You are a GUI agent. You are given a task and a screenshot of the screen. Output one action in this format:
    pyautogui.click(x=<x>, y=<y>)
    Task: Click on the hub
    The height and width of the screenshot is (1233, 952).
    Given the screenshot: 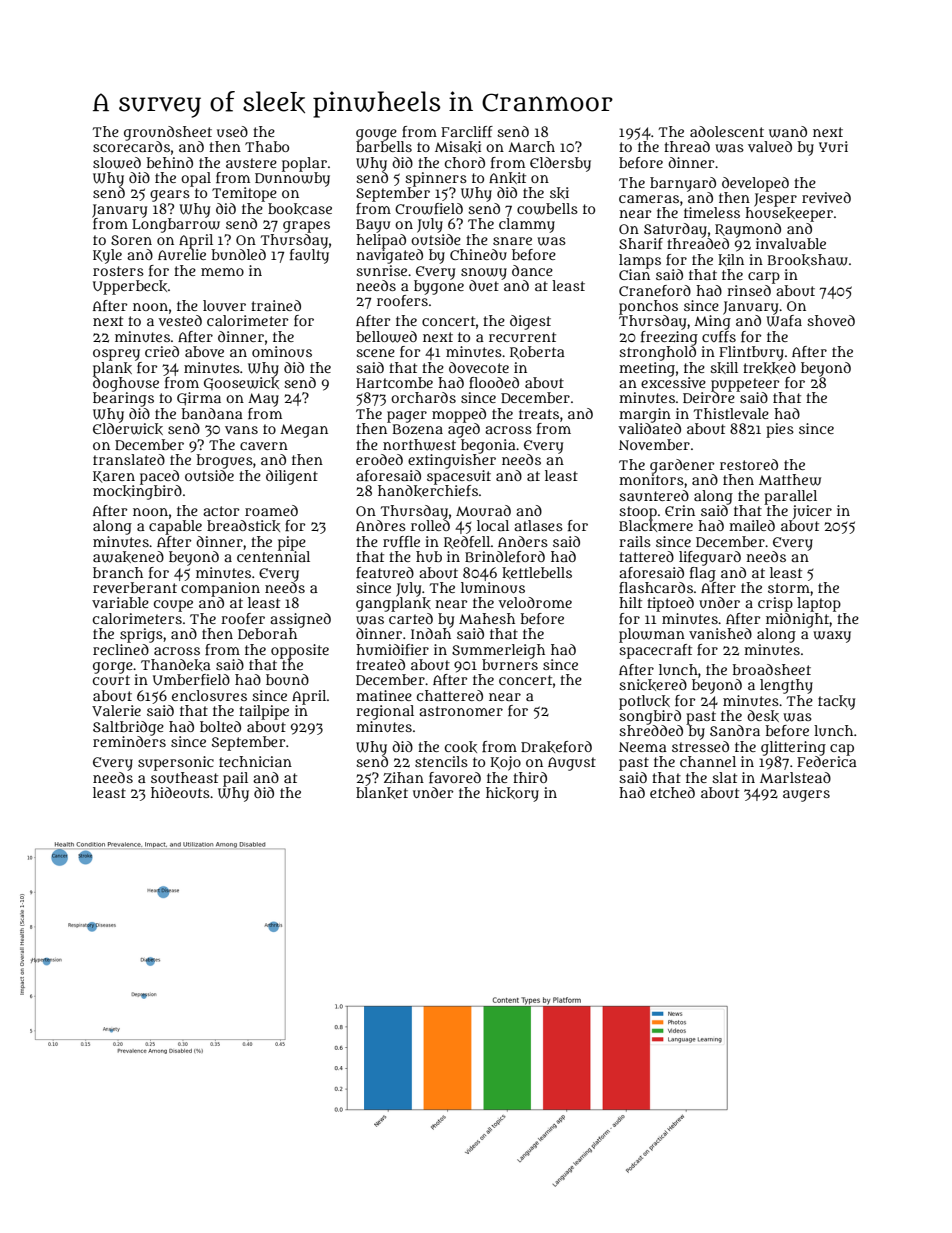 What is the action you would take?
    pyautogui.click(x=429, y=556)
